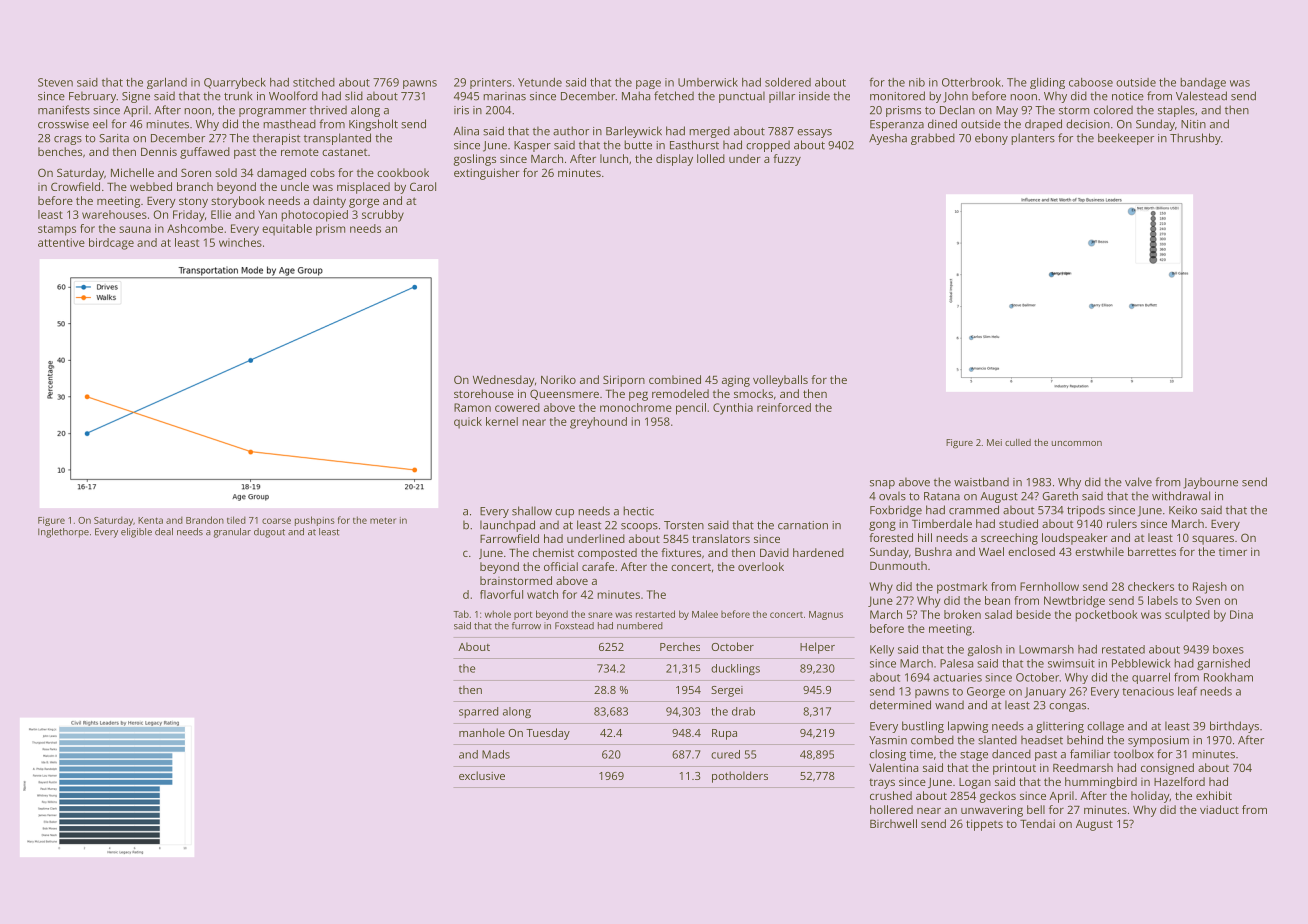 This page has width=1308, height=924. What do you see at coordinates (564, 513) in the page?
I see `cup` at bounding box center [564, 513].
